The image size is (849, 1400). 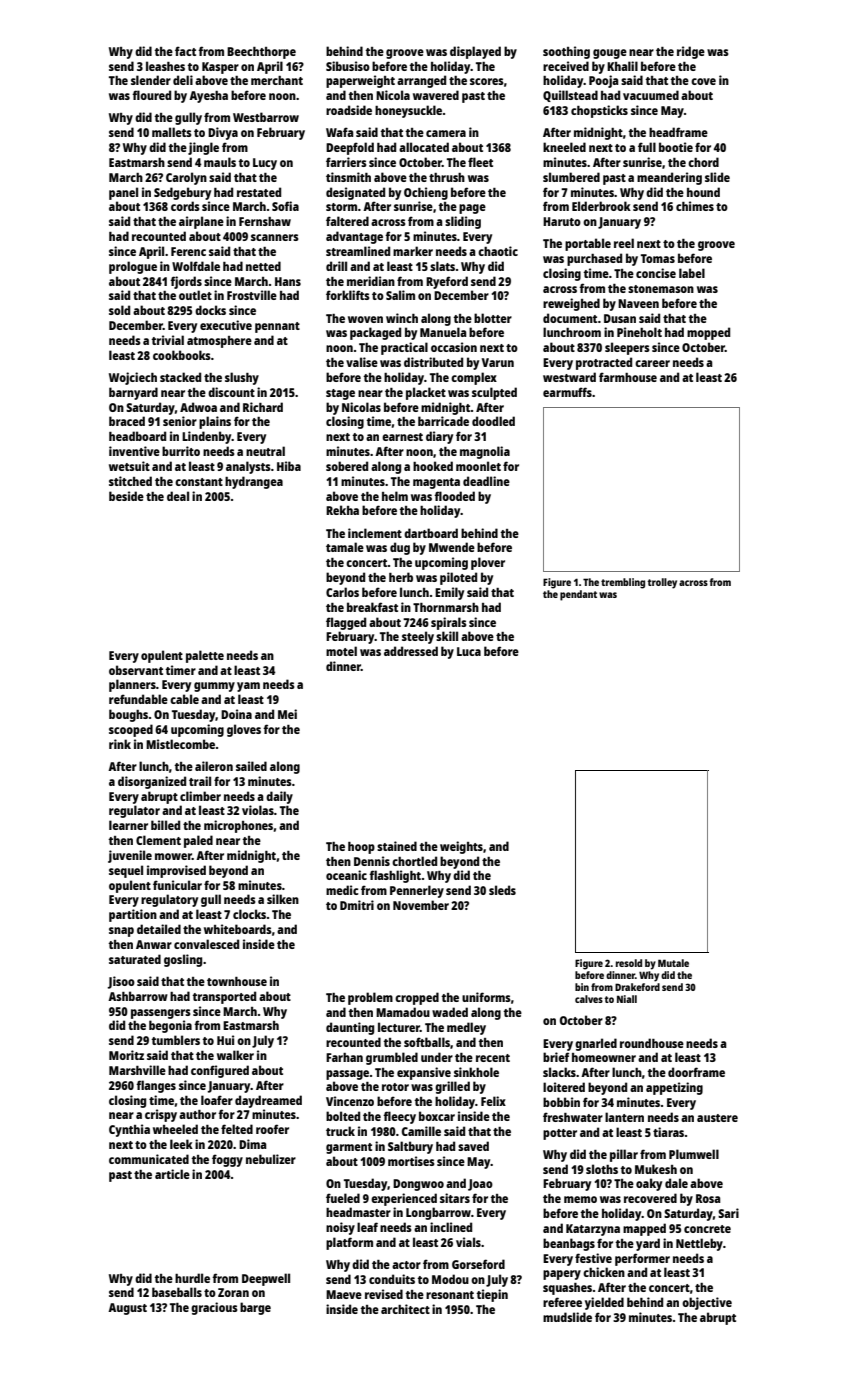 I want to click on Kasper, so click(x=220, y=68).
